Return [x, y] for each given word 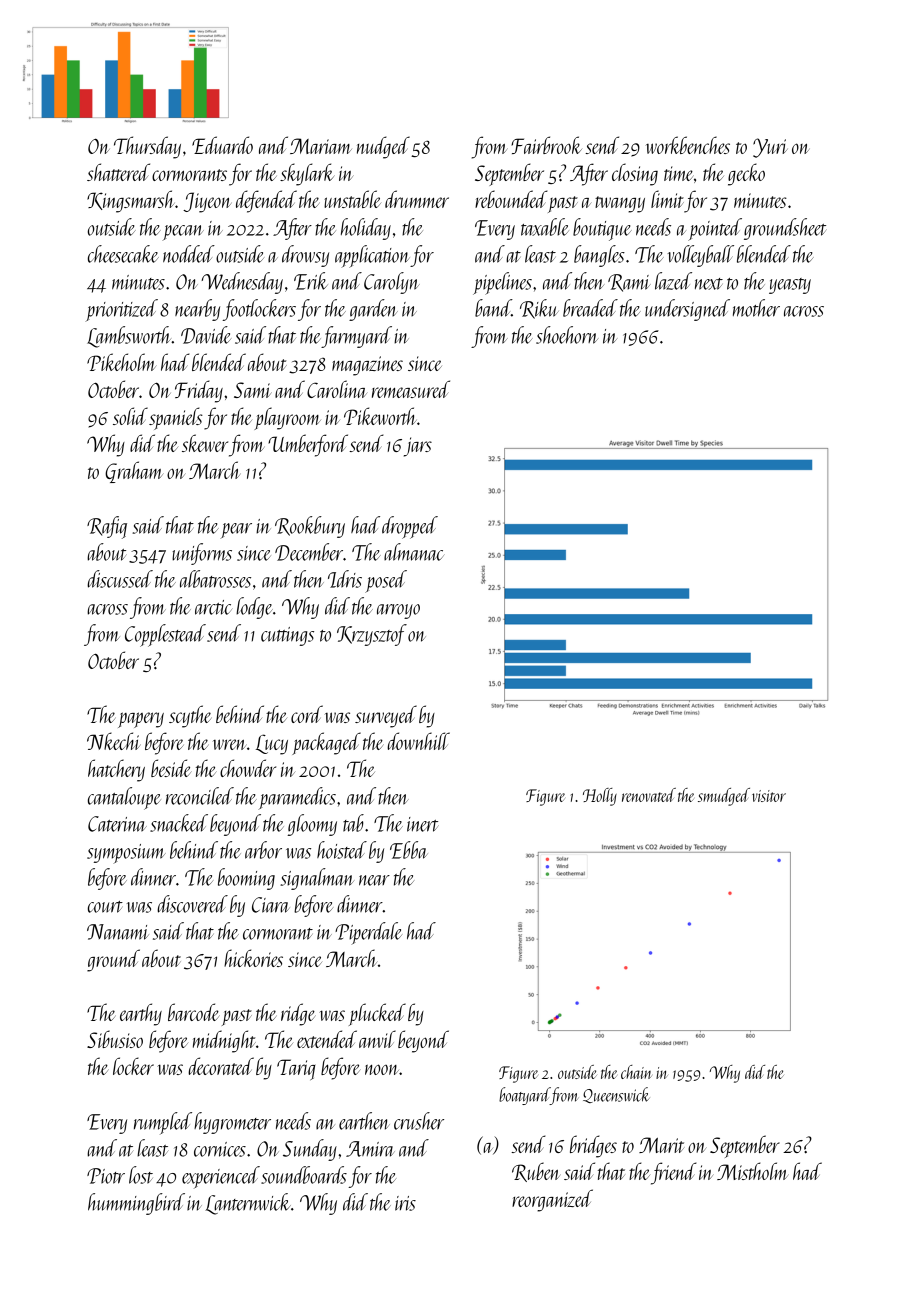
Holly [600, 797]
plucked [377, 1014]
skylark [307, 174]
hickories [253, 958]
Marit [661, 1145]
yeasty [790, 286]
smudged [724, 797]
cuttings [287, 636]
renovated [649, 795]
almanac [414, 552]
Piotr [106, 1176]
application [373, 256]
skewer [205, 443]
